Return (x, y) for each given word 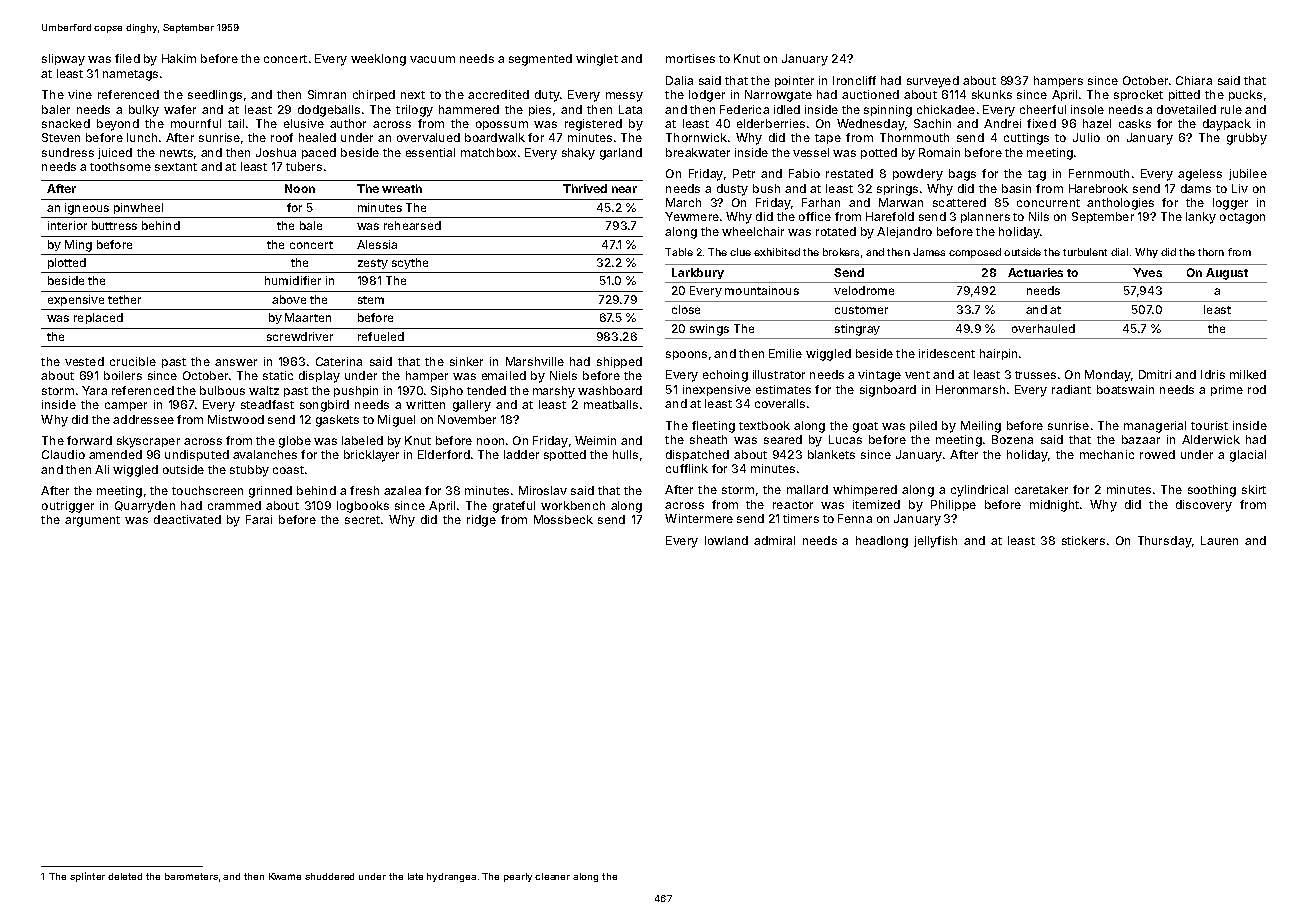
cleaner (552, 876)
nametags (130, 75)
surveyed (933, 82)
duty (547, 96)
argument (92, 521)
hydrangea (451, 877)
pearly (518, 877)
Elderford (444, 454)
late (415, 876)
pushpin (356, 391)
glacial (1248, 456)
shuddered (329, 876)
